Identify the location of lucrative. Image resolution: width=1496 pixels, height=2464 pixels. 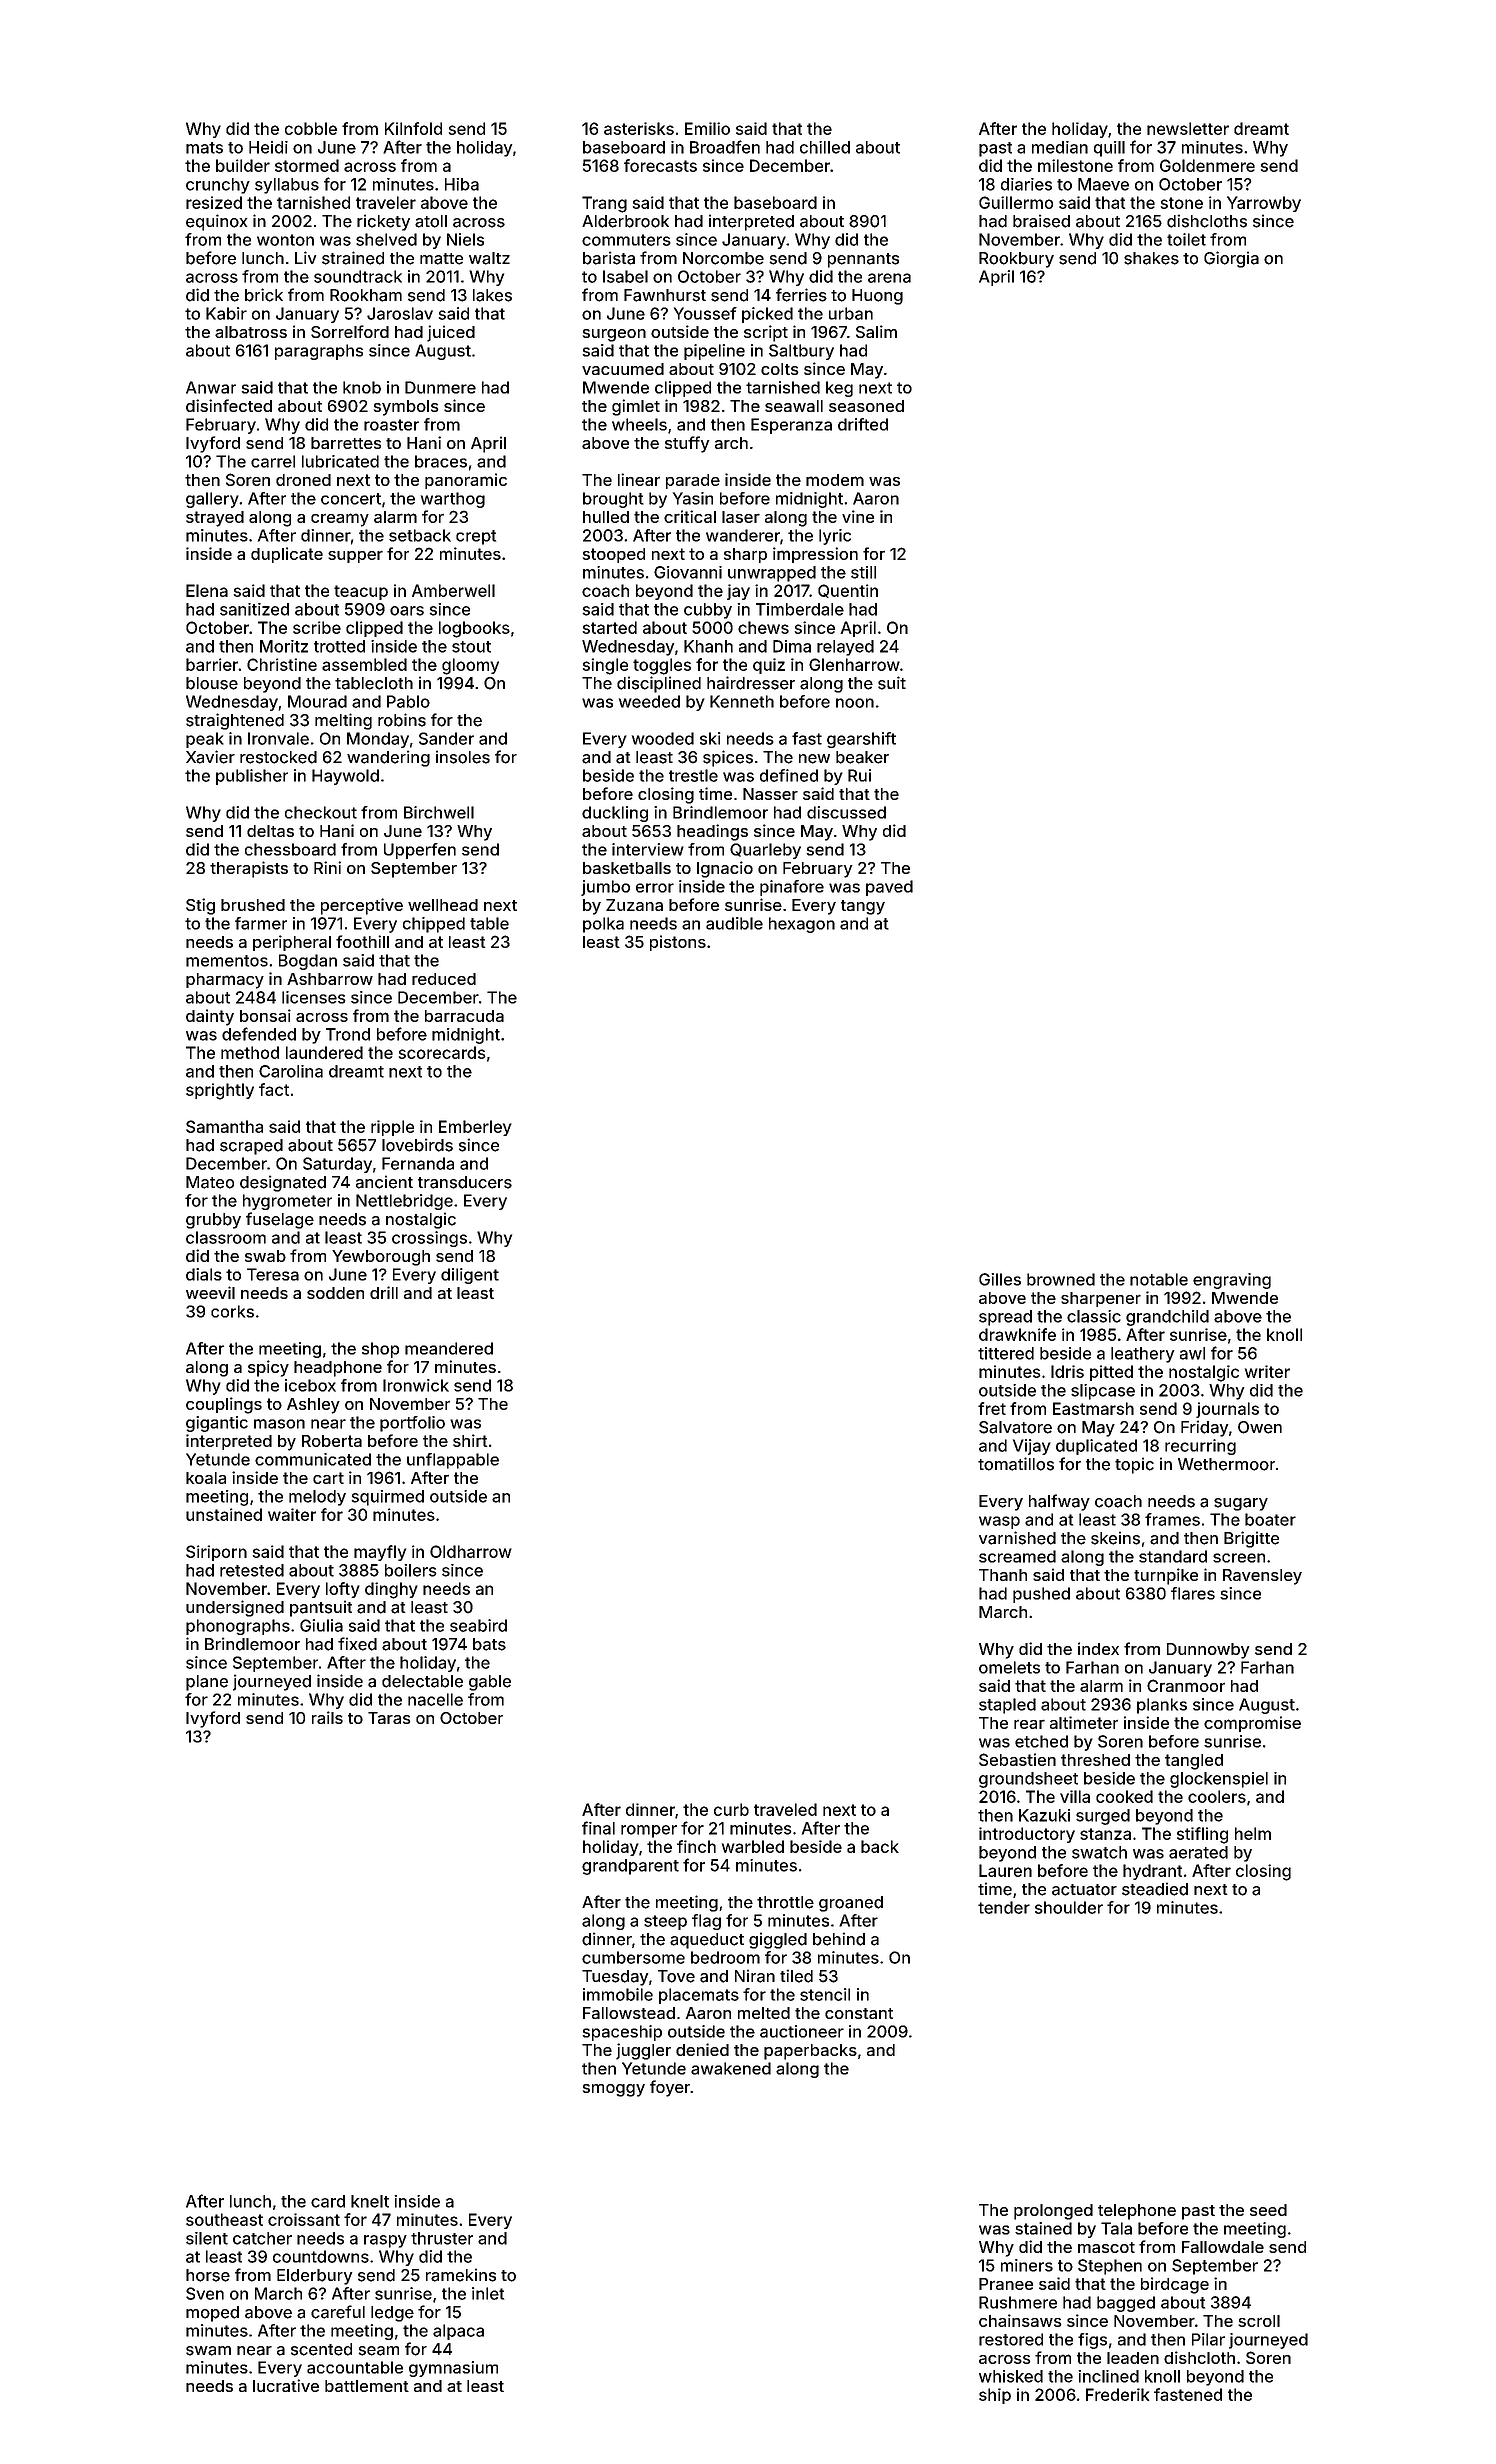
(286, 2385).
